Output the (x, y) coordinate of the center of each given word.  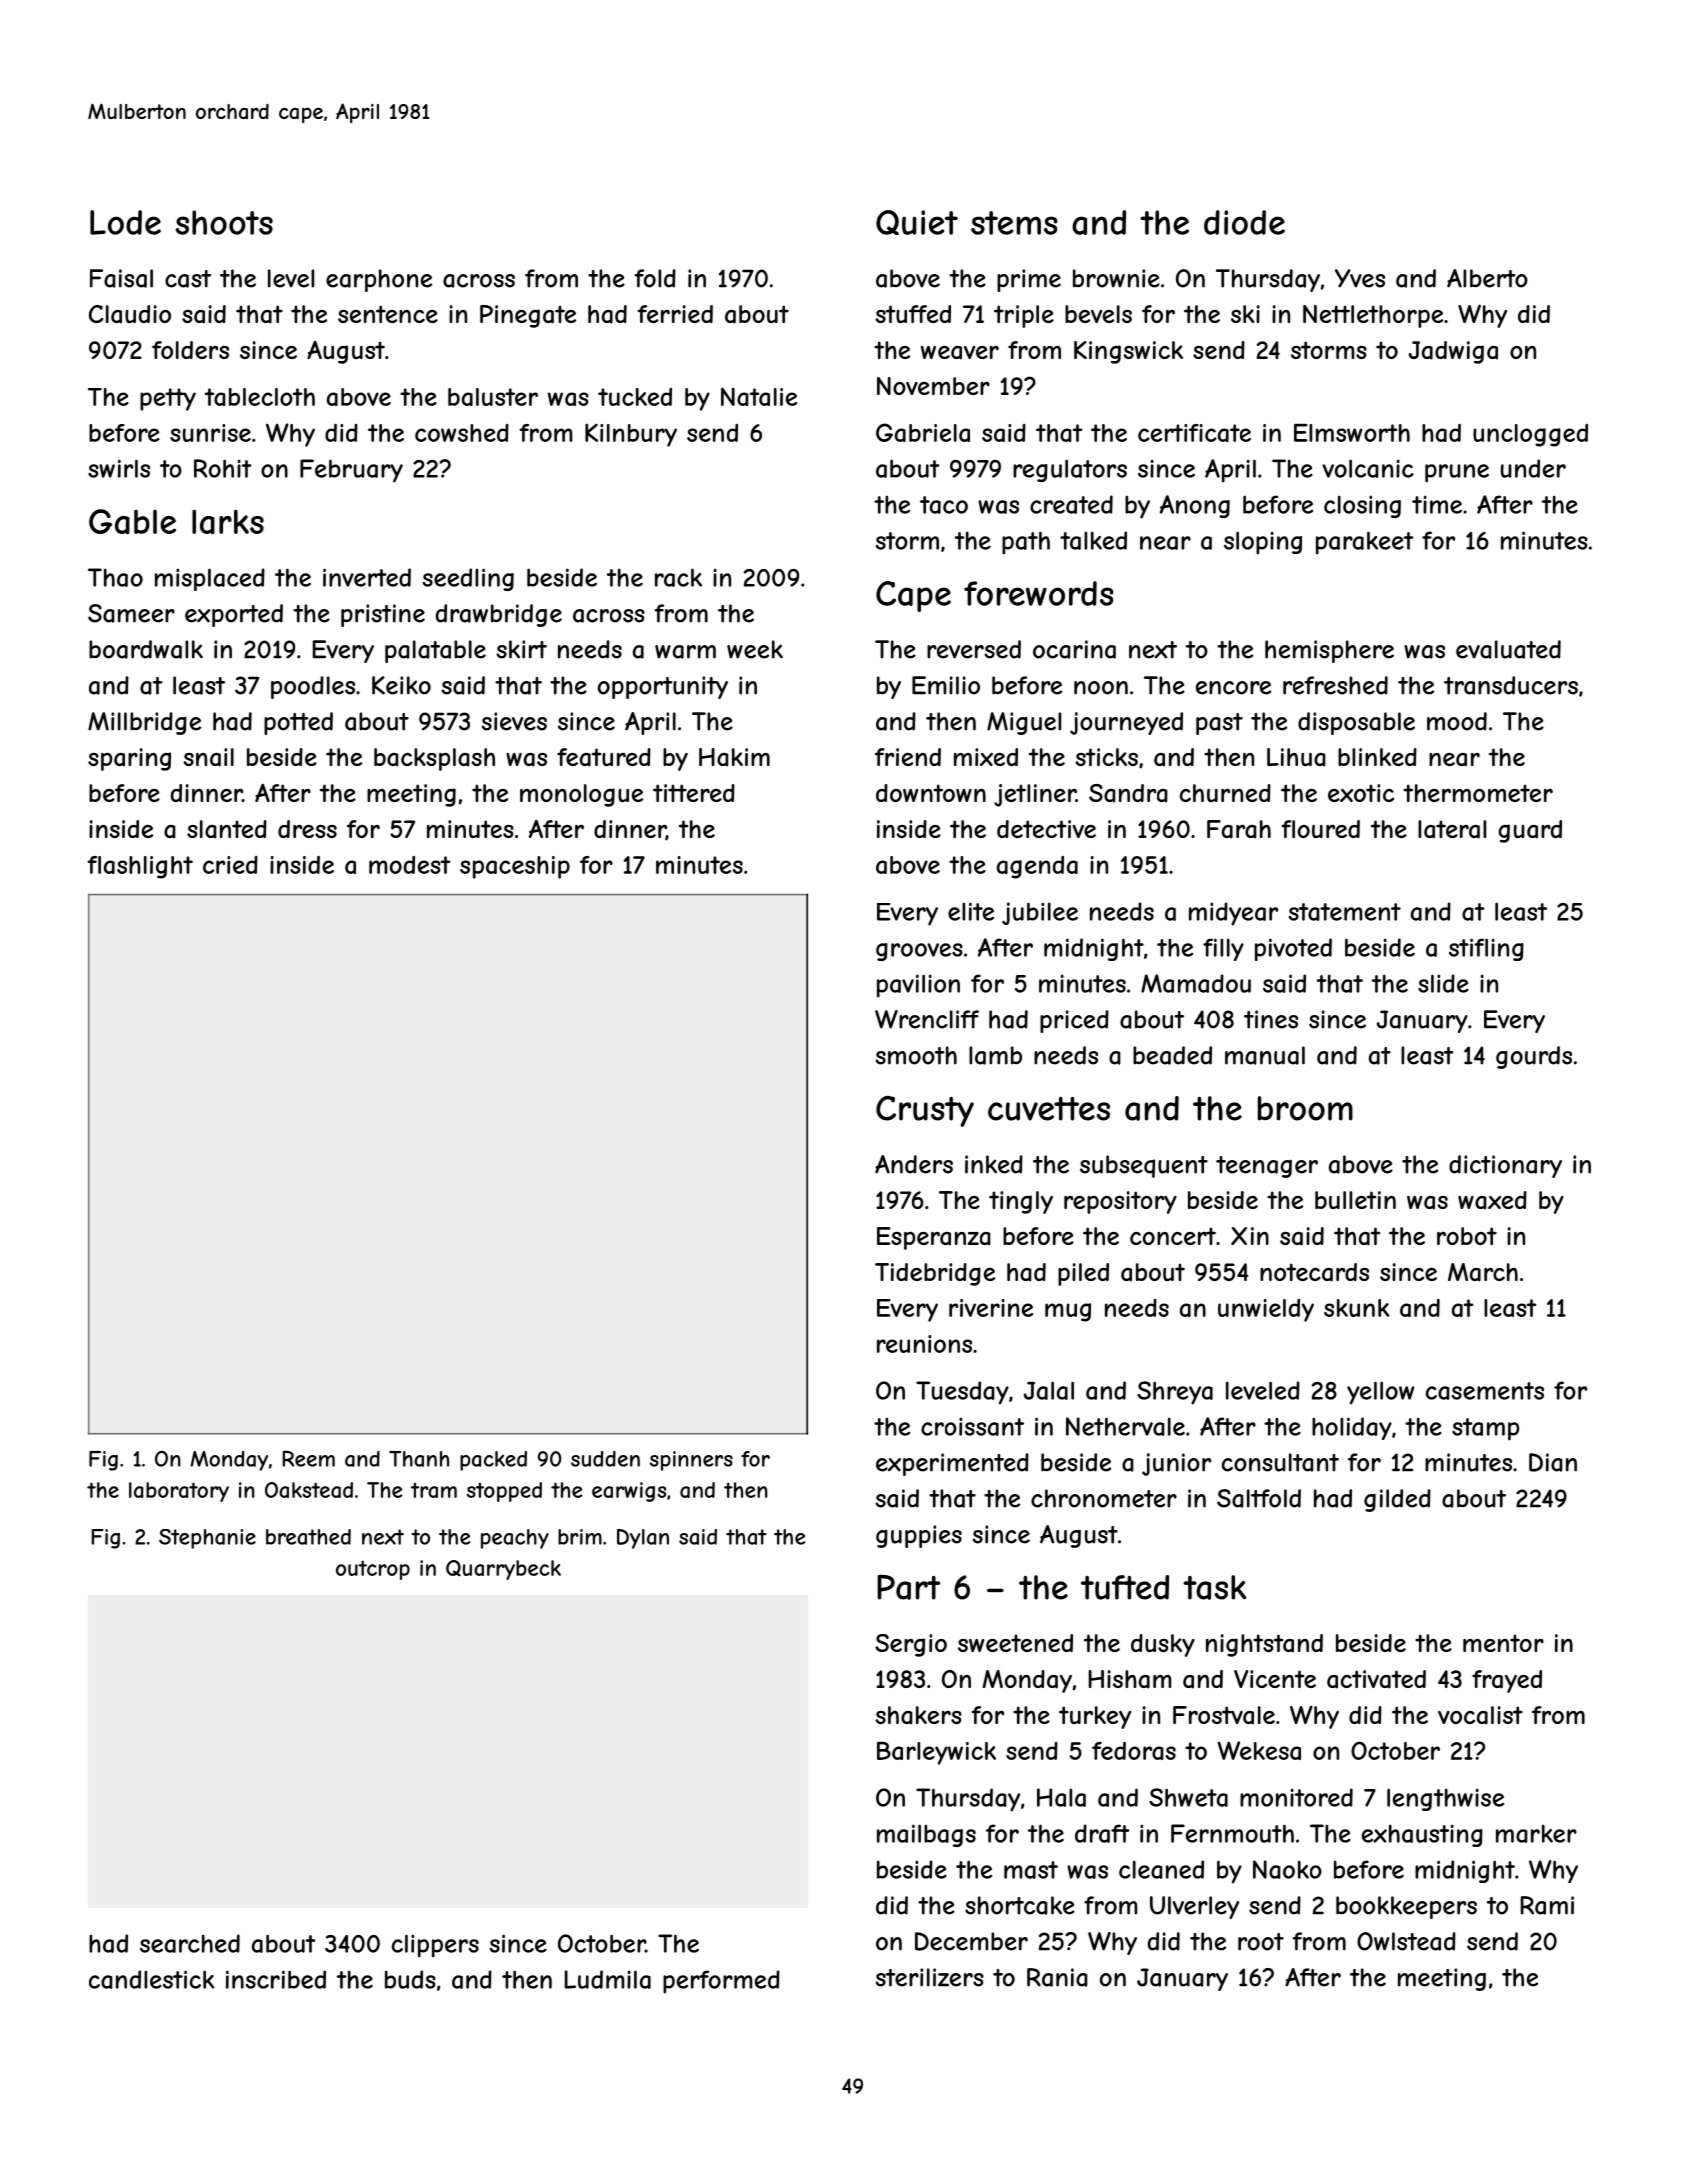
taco (944, 505)
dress (307, 829)
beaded (1172, 1055)
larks (228, 522)
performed (721, 1982)
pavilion (918, 986)
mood (1457, 721)
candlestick (151, 1979)
